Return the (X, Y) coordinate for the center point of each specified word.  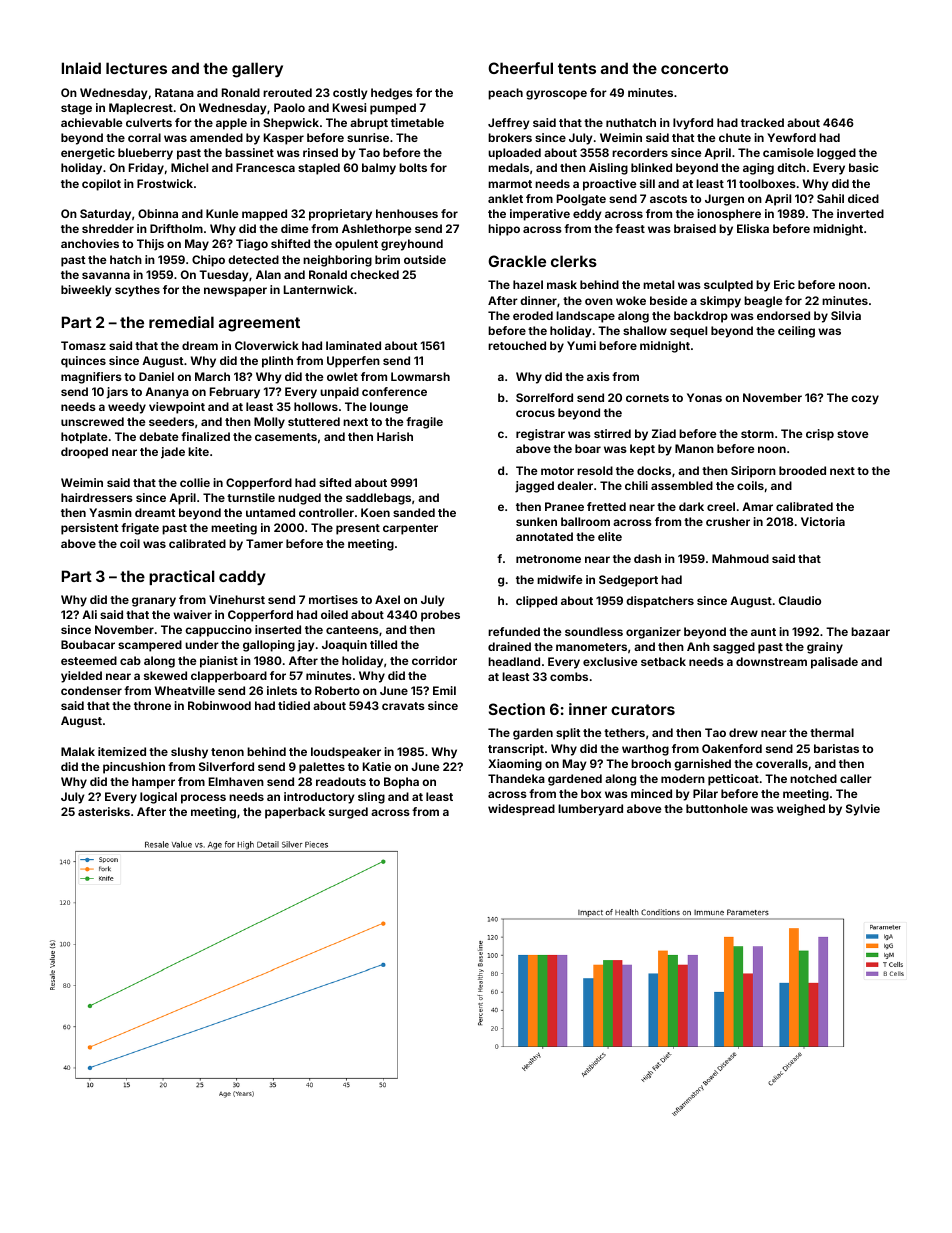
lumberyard (590, 810)
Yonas (704, 397)
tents (577, 68)
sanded (414, 512)
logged (836, 154)
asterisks (104, 811)
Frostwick (165, 183)
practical (182, 577)
